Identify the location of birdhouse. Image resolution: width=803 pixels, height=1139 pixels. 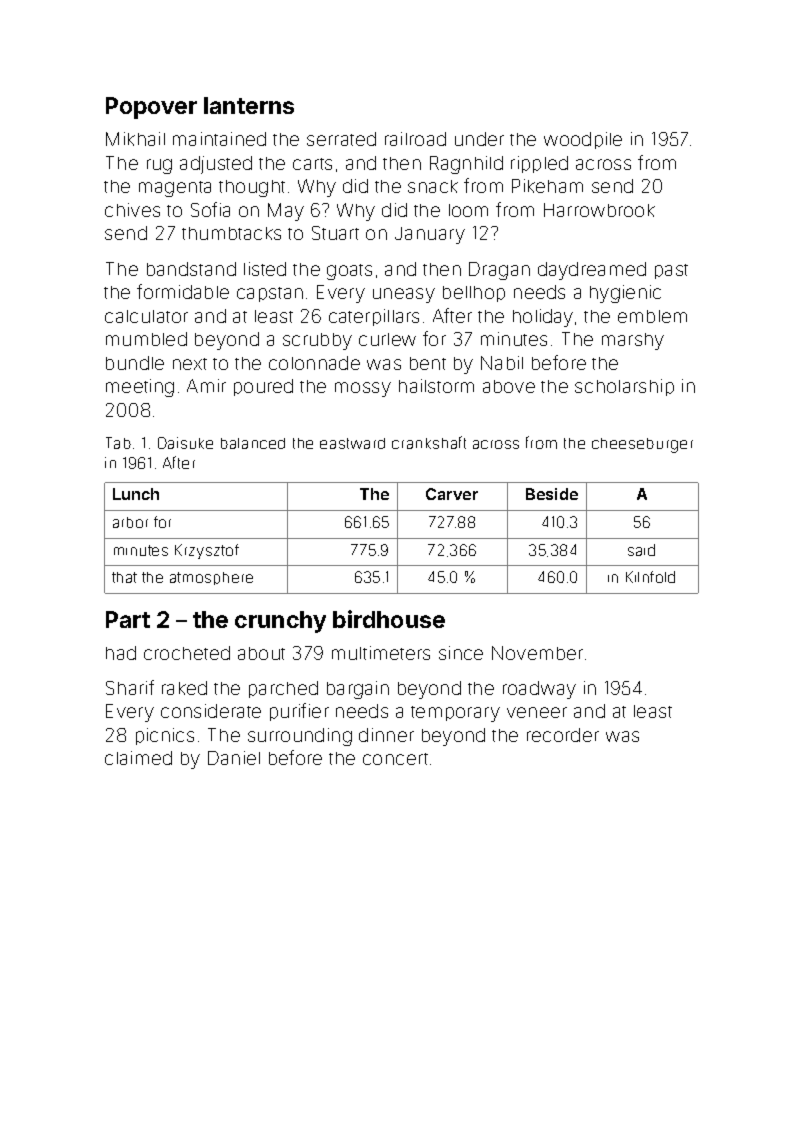
(389, 619).
